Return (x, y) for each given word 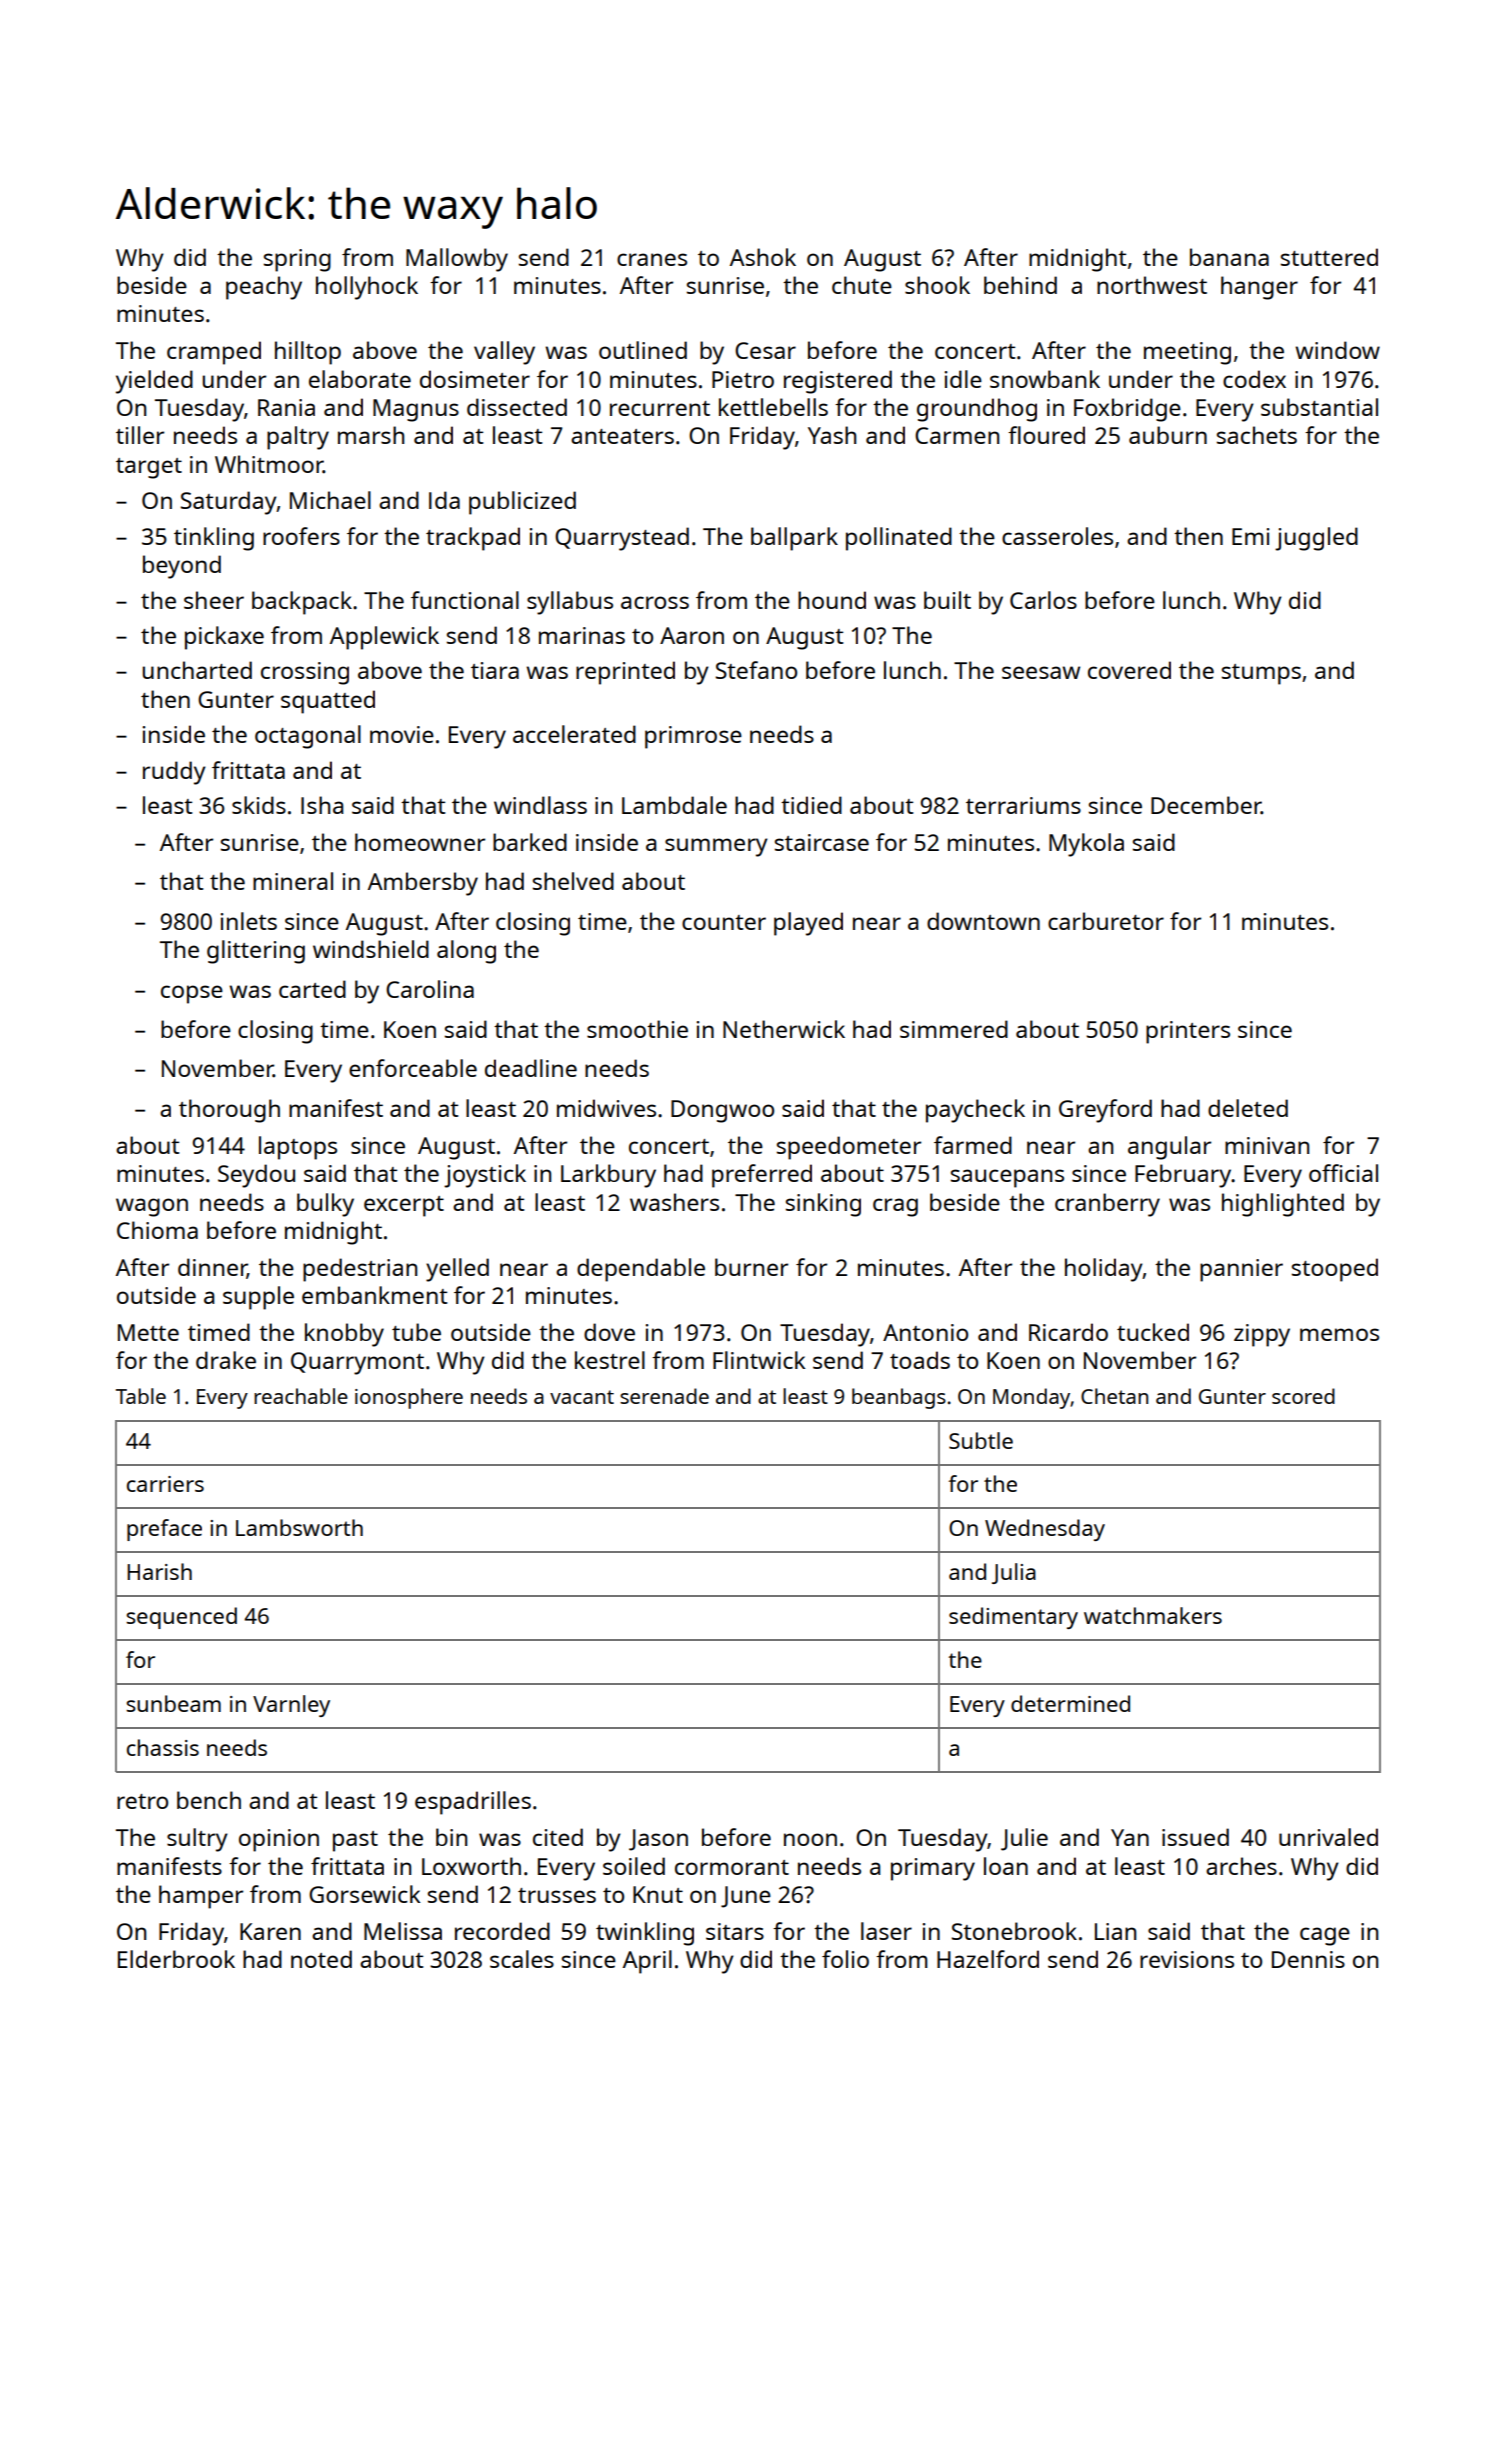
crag (895, 1207)
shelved (573, 881)
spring (297, 260)
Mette (148, 1332)
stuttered (1329, 257)
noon (810, 1839)
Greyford (1105, 1111)
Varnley (291, 1706)
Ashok (763, 257)
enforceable (413, 1068)
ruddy (174, 773)
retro (142, 1801)
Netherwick (784, 1029)
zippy (1262, 1335)
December (1206, 805)
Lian (1115, 1931)
